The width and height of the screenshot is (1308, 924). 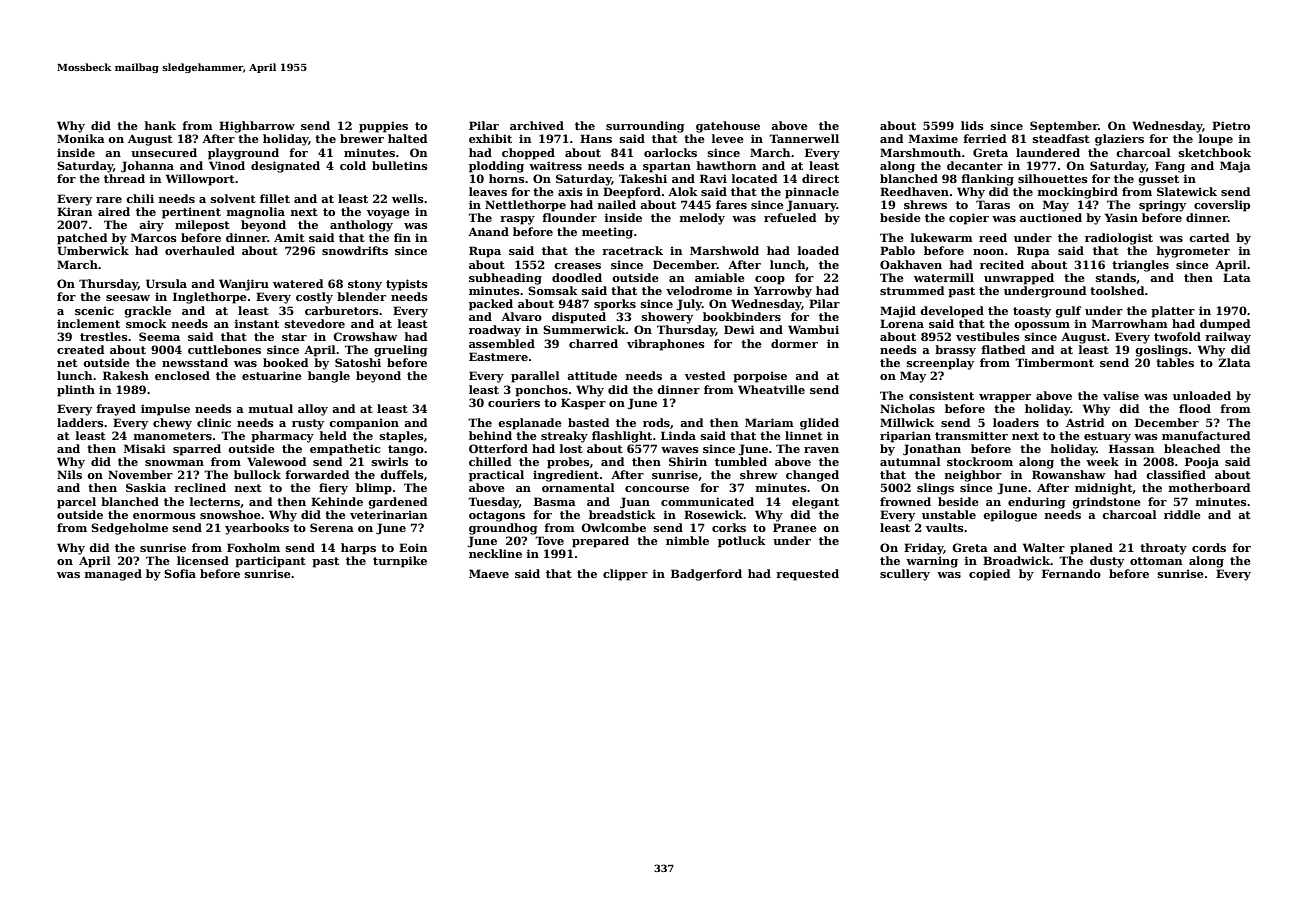 I want to click on requested, so click(x=807, y=575).
